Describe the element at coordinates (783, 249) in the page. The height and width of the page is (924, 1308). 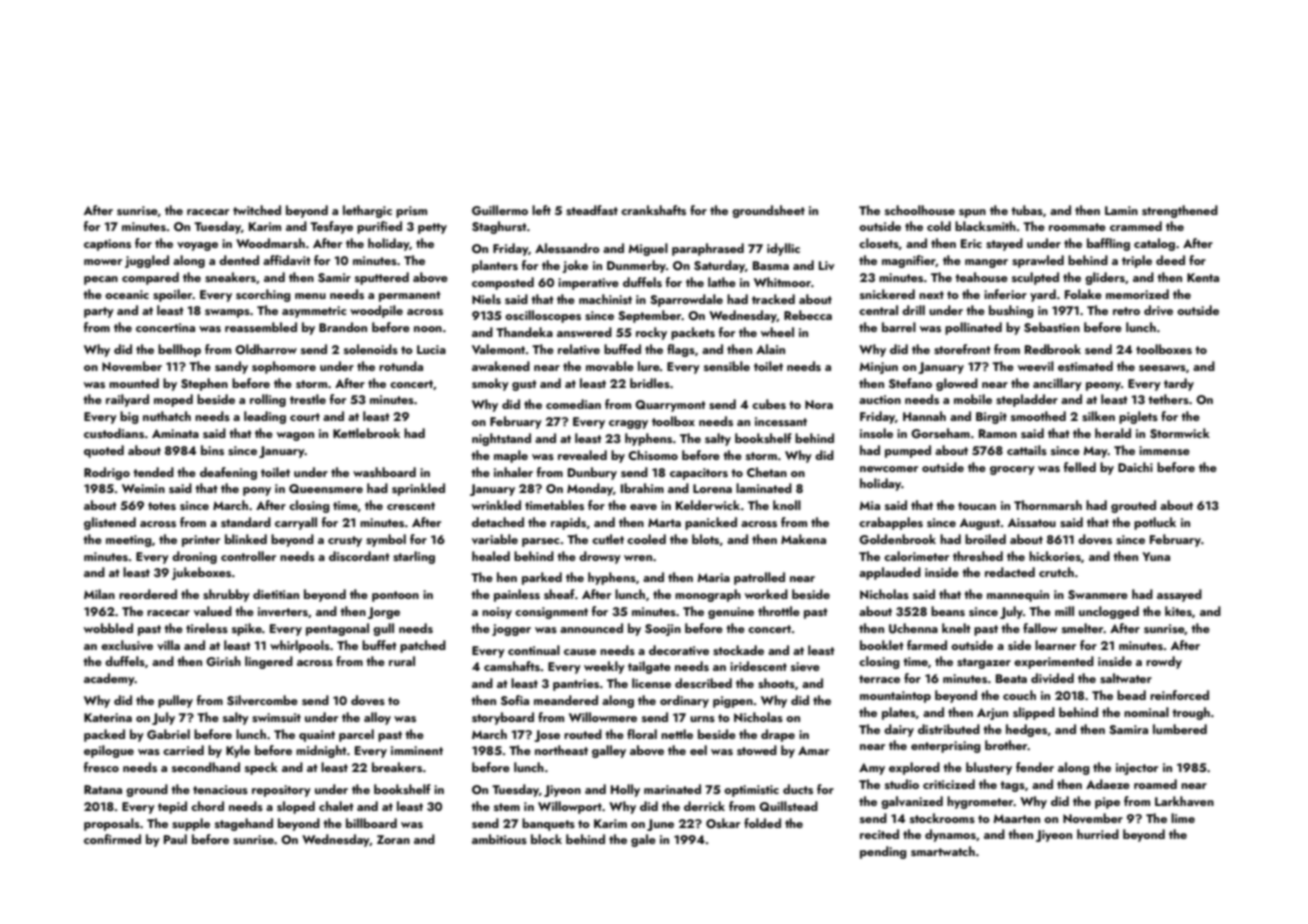
I see `idyllic` at that location.
